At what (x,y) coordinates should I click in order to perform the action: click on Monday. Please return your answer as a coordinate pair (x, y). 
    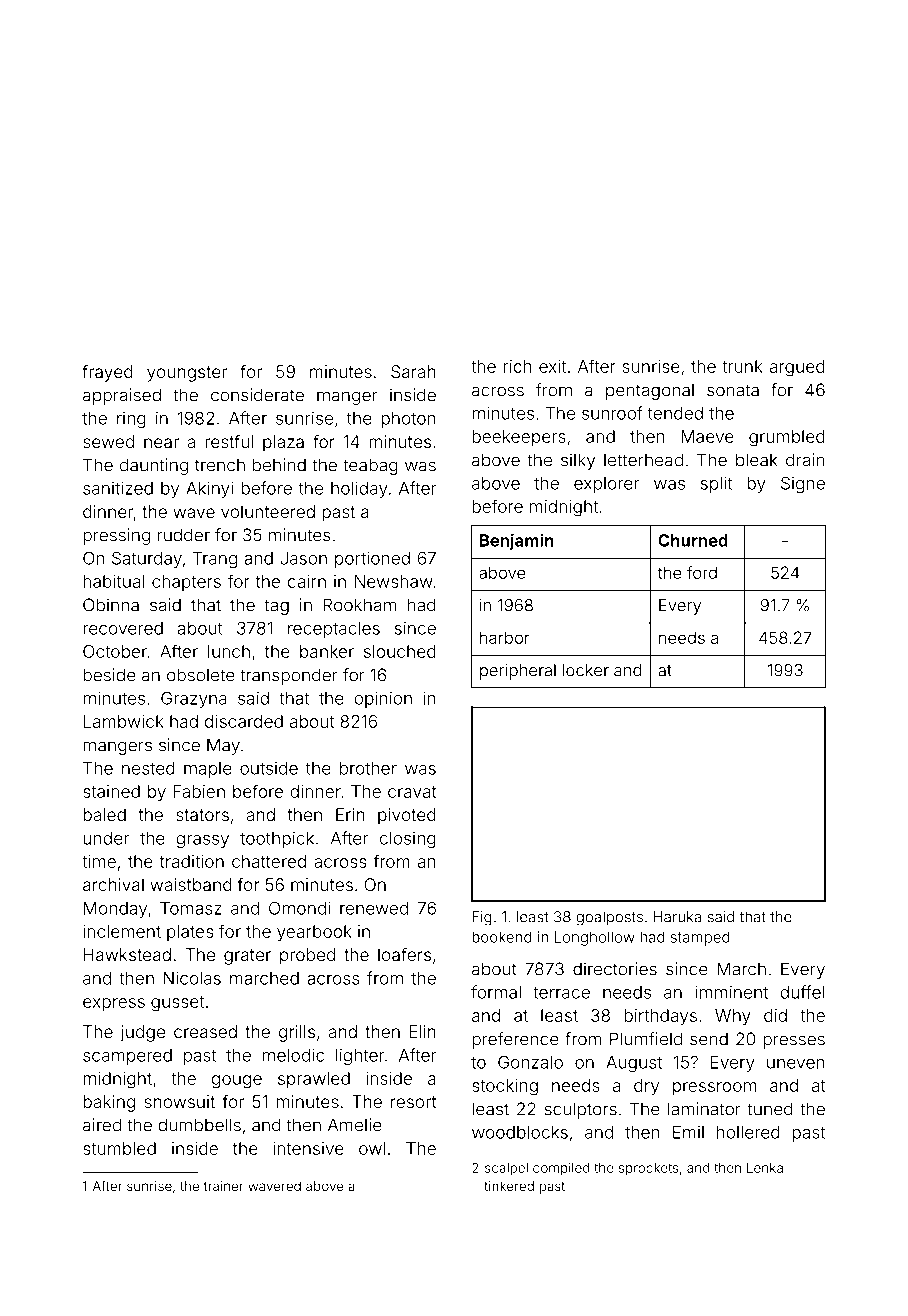
    Looking at the image, I should click on (115, 910).
